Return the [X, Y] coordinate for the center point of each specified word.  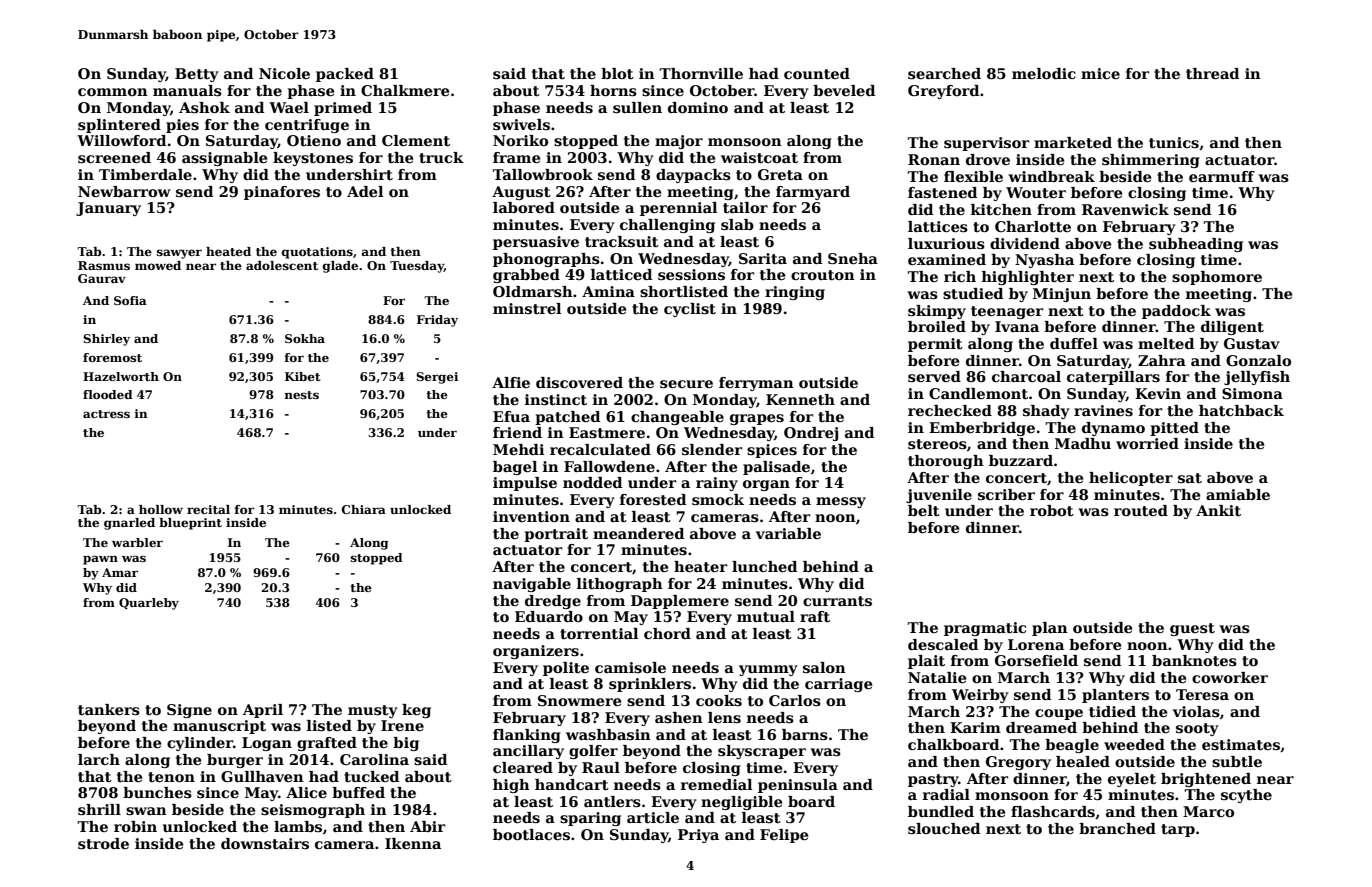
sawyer [179, 254]
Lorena [1036, 644]
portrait [556, 535]
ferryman [756, 384]
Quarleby [149, 604]
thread [1212, 73]
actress [106, 414]
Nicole [284, 73]
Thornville [701, 73]
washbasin [608, 734]
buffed [358, 792]
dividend [1025, 243]
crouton [823, 275]
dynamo [1113, 429]
